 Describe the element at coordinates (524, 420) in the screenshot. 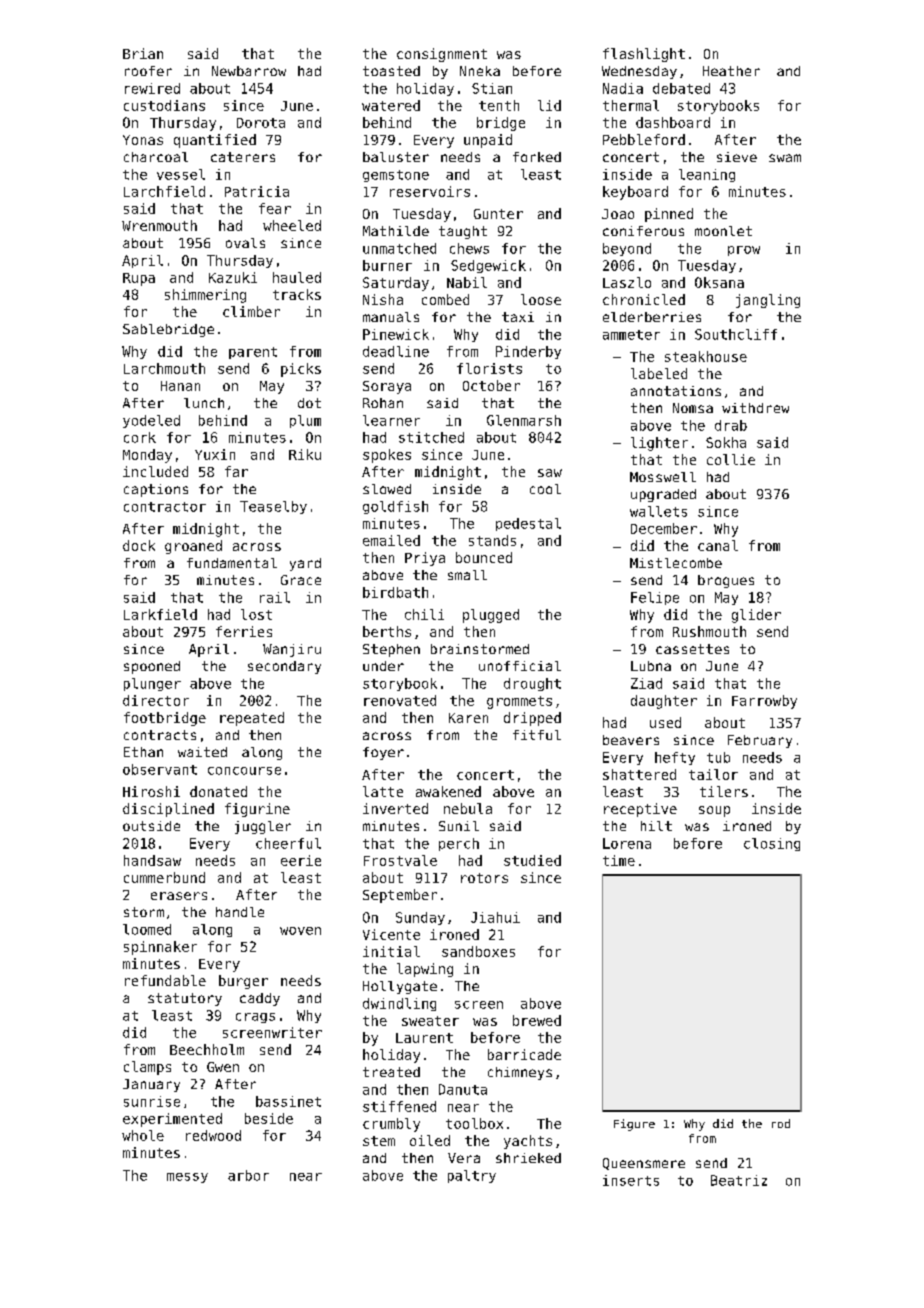

I see `Glenmarsh` at that location.
